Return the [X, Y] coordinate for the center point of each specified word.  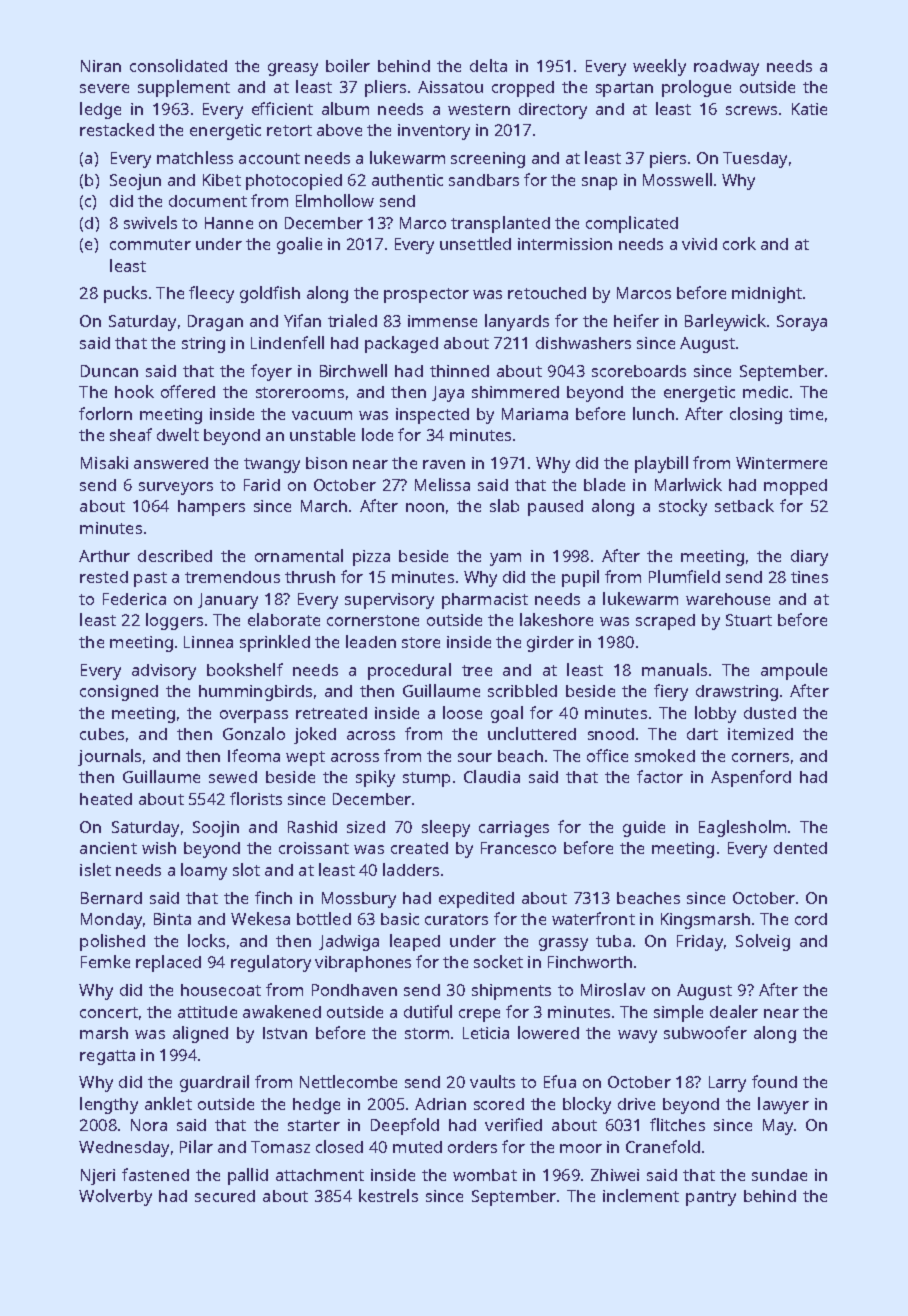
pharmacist [485, 601]
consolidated [178, 65]
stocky [683, 507]
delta [488, 65]
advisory [164, 672]
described [175, 556]
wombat [485, 1175]
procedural [409, 671]
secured [225, 1196]
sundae [779, 1175]
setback [744, 505]
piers [668, 160]
